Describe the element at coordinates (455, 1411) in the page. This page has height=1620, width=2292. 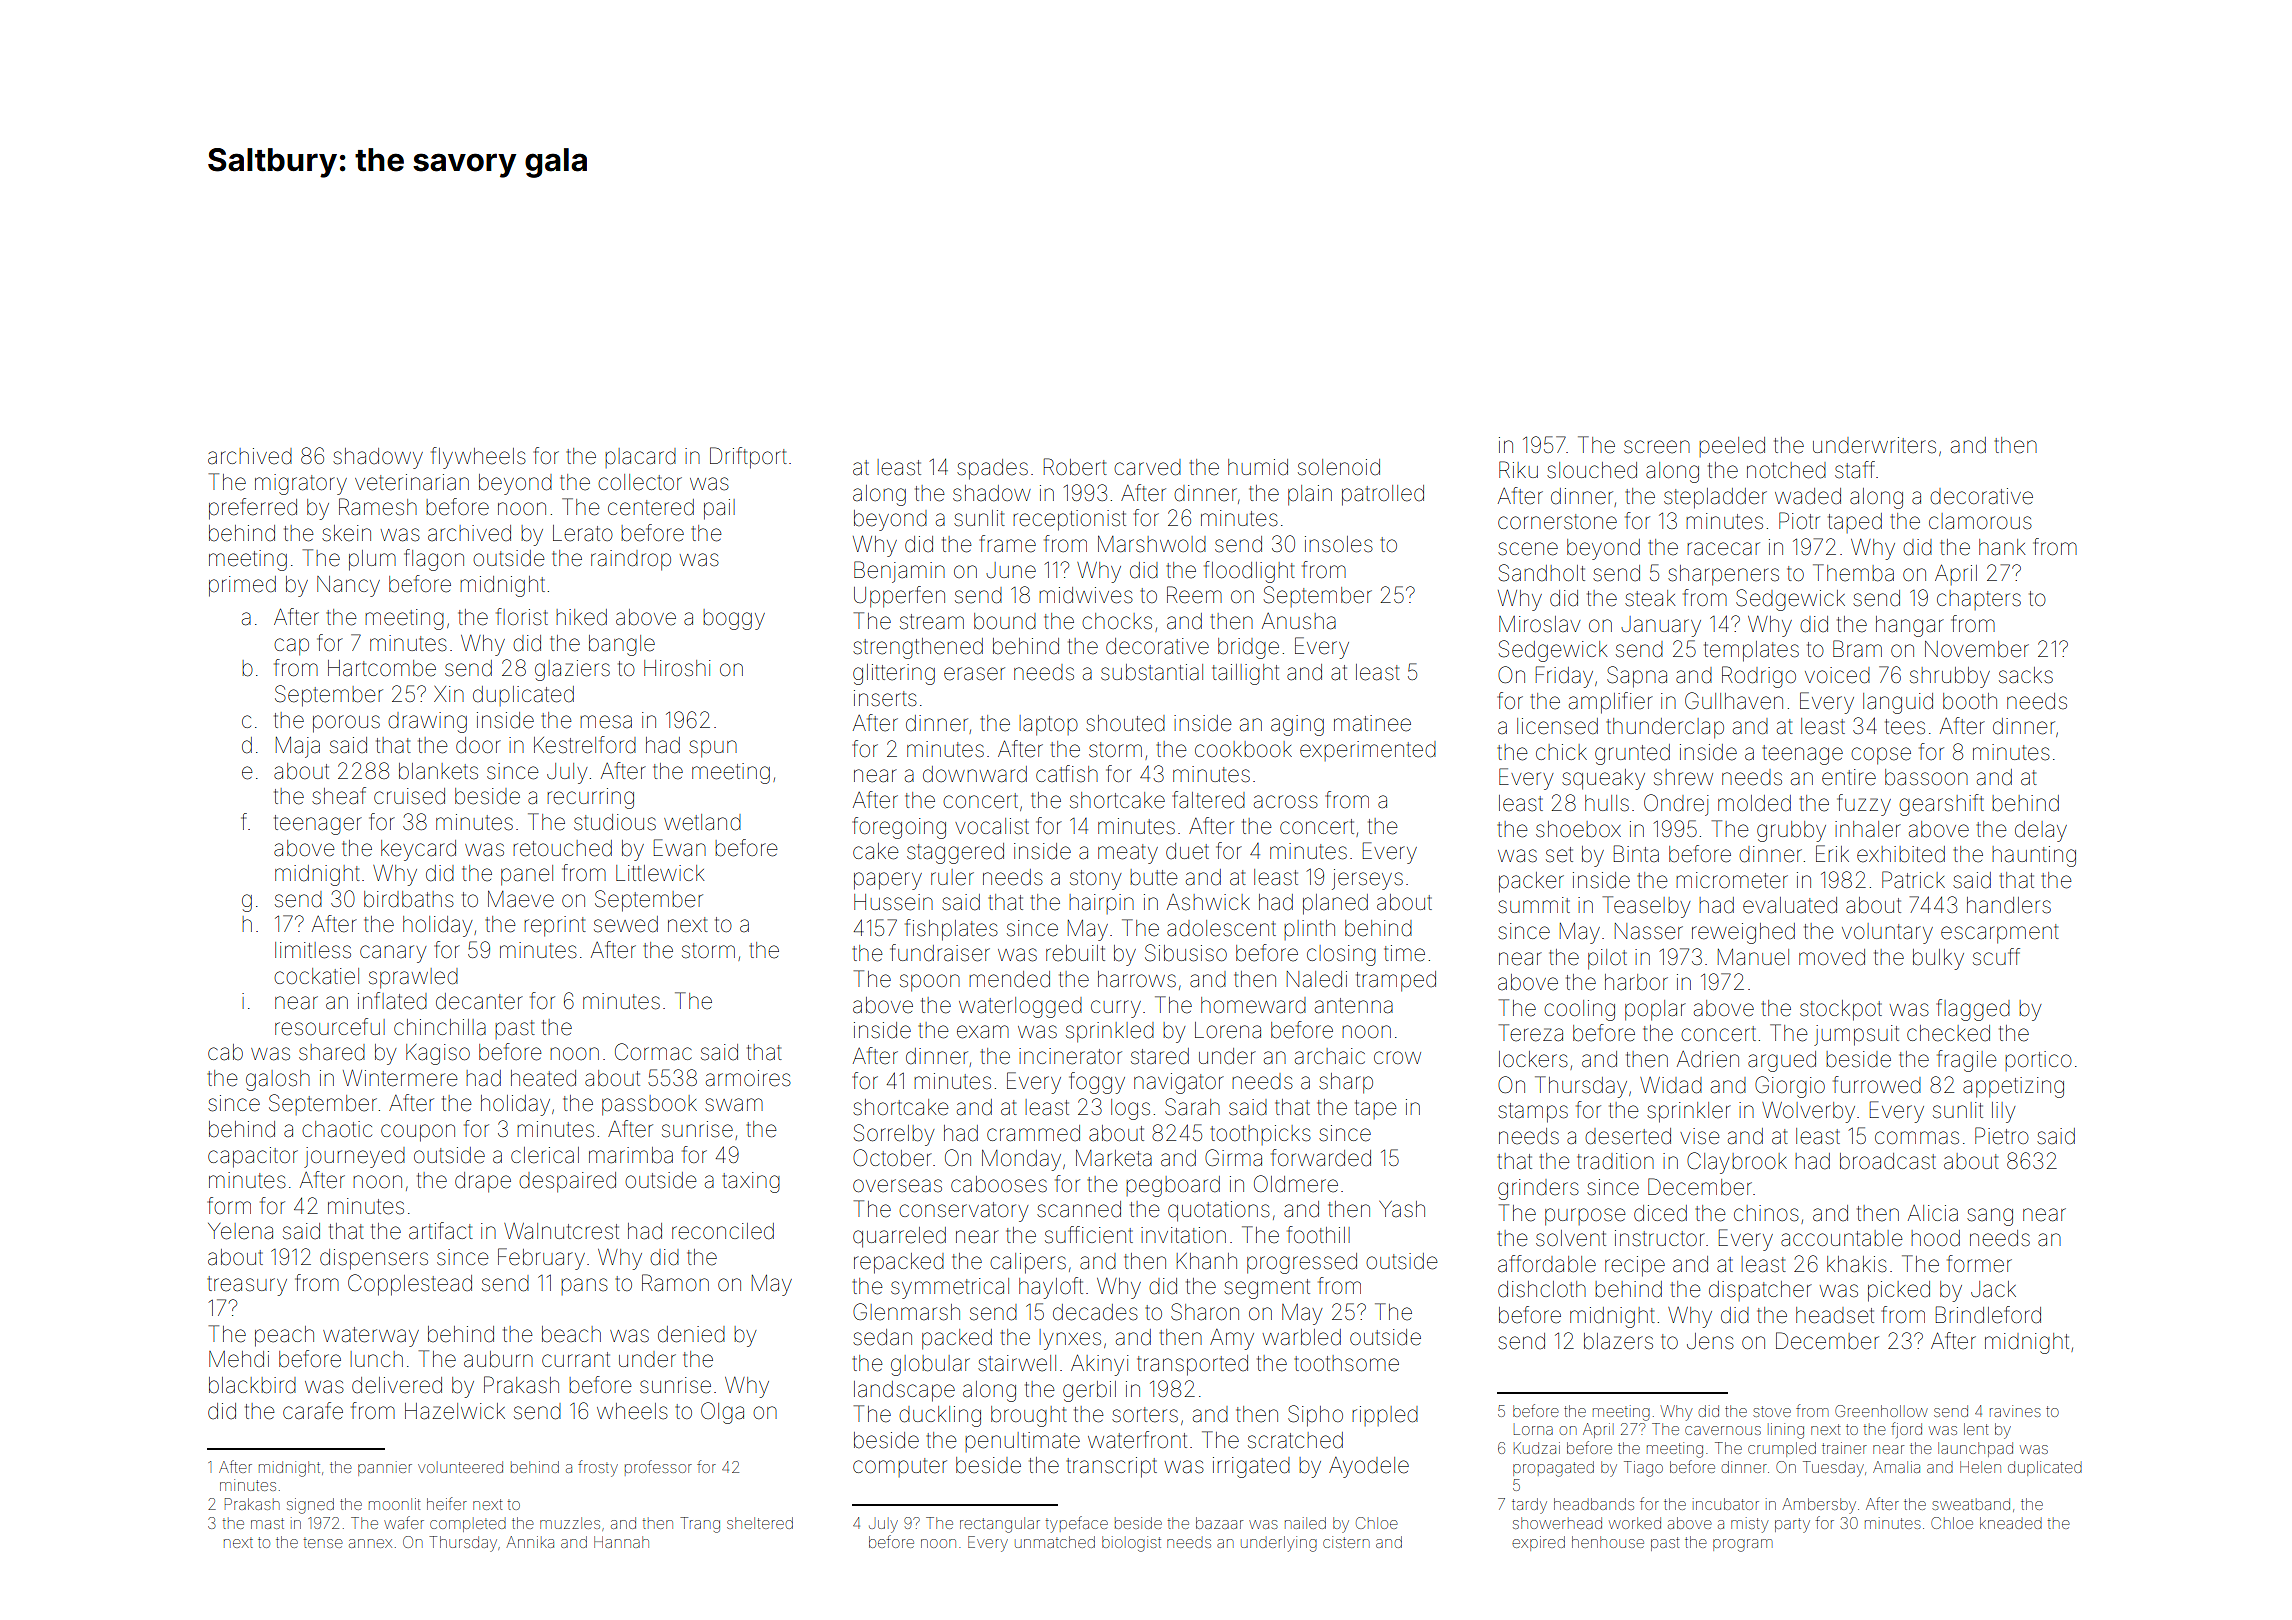
I see `Hazelwick` at that location.
